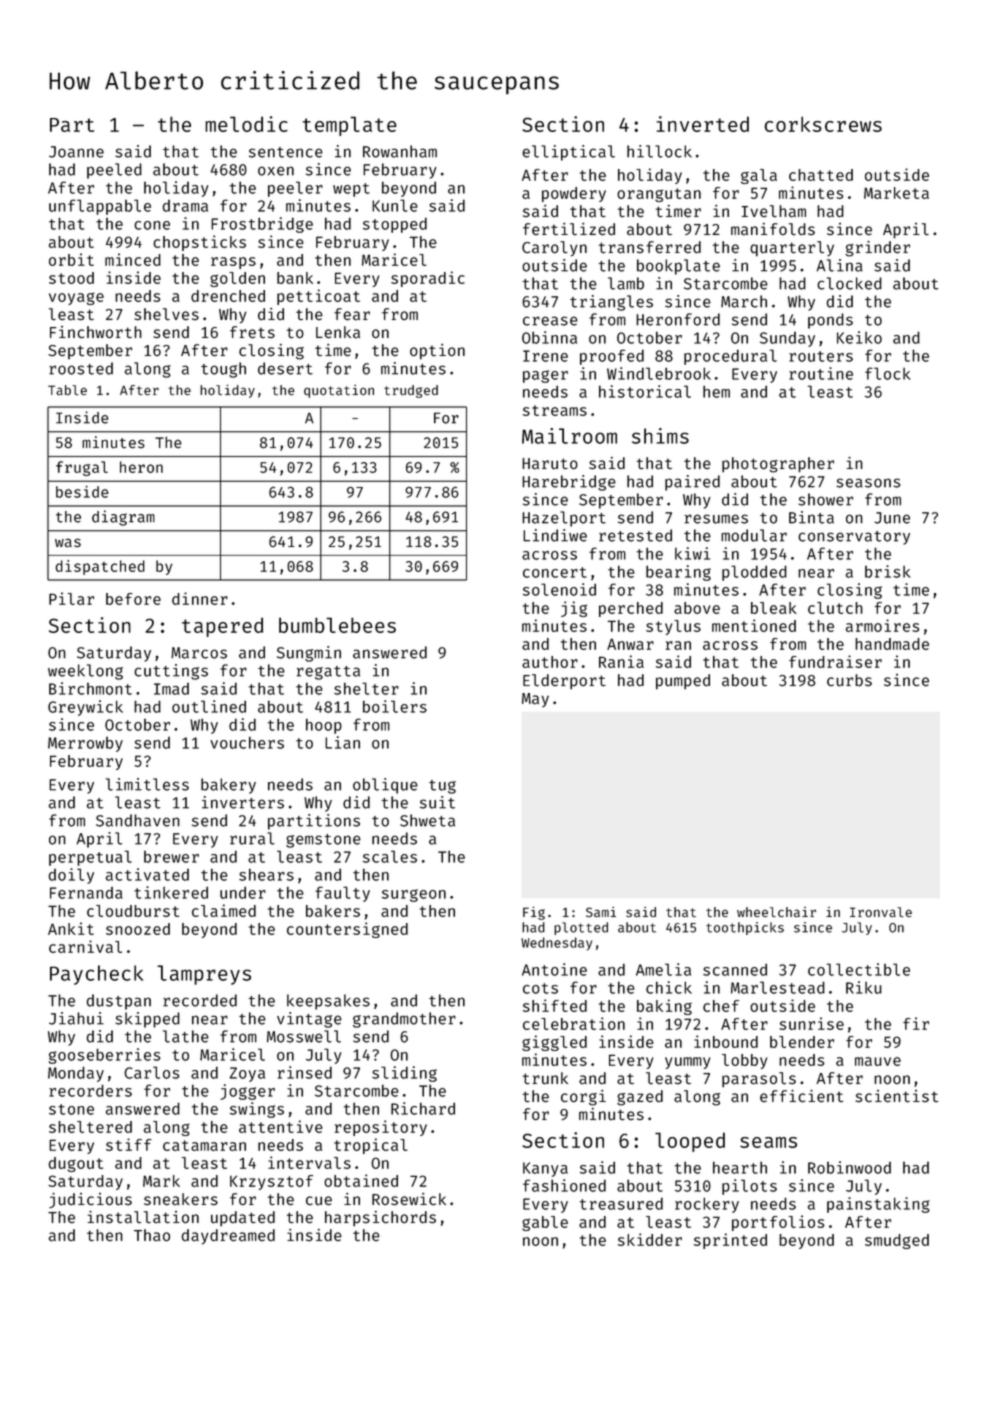 The image size is (988, 1404). Describe the element at coordinates (678, 267) in the image. I see `bookplate` at that location.
